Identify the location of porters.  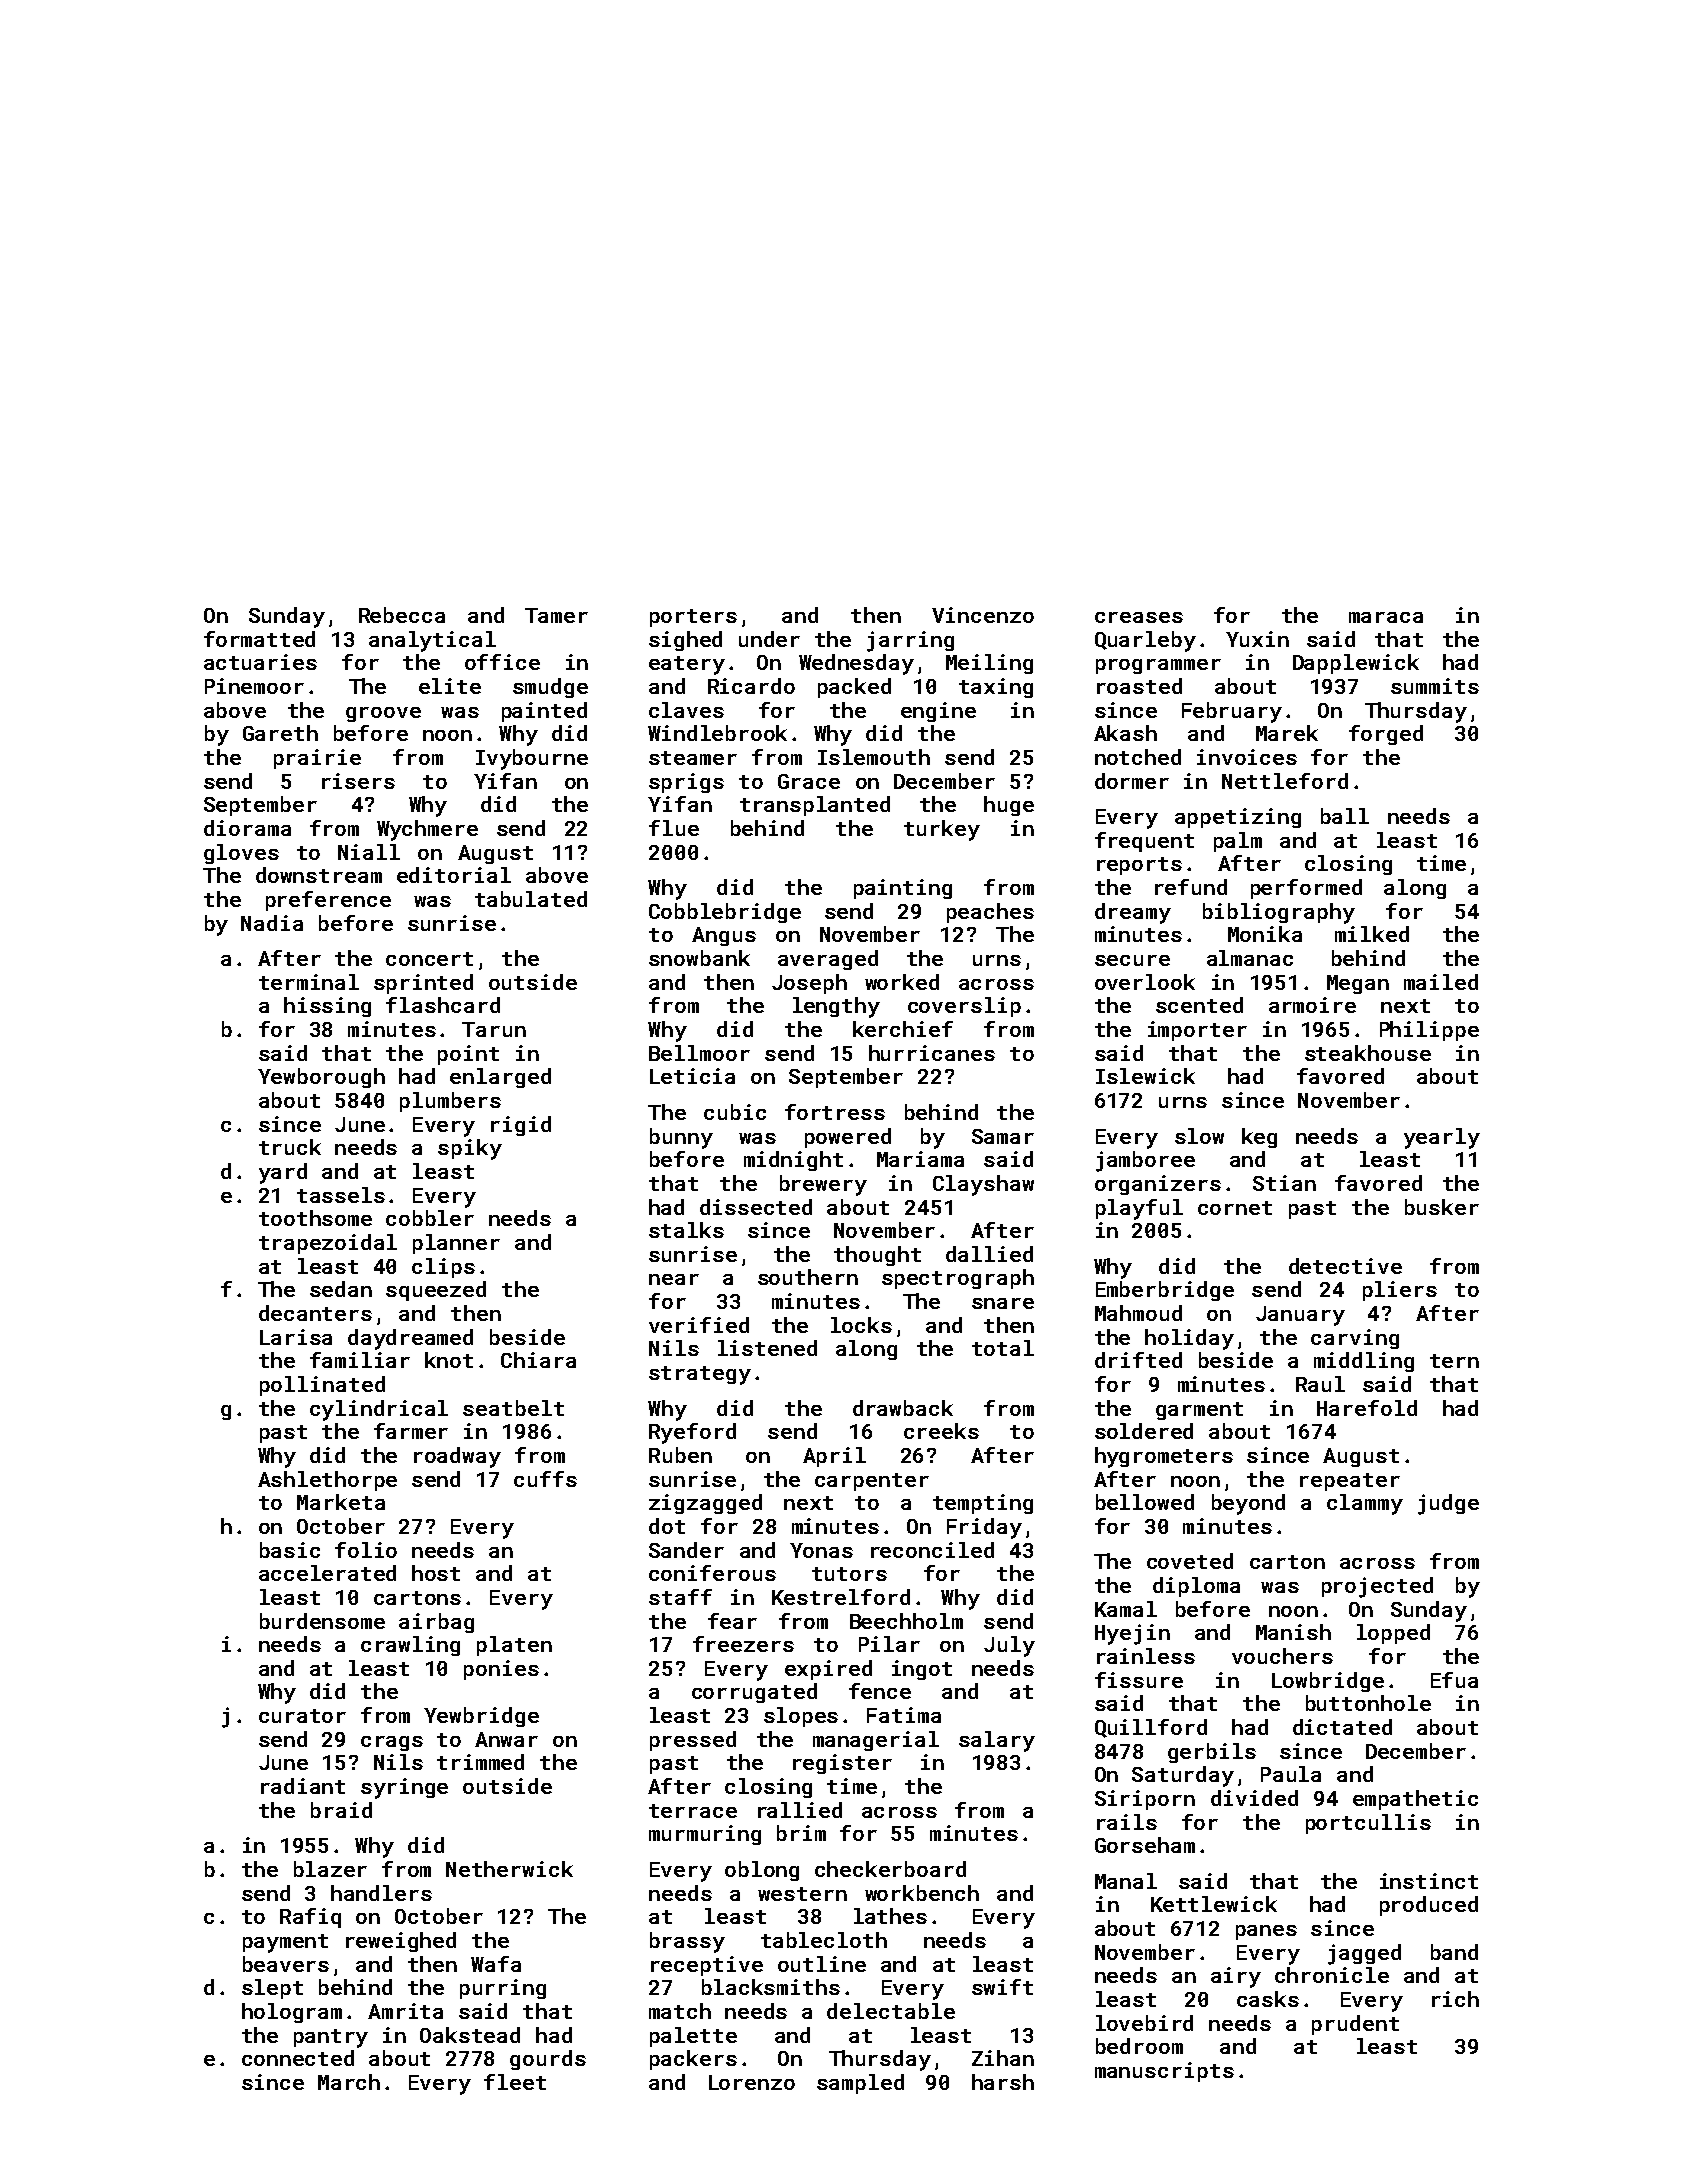
(693, 618).
